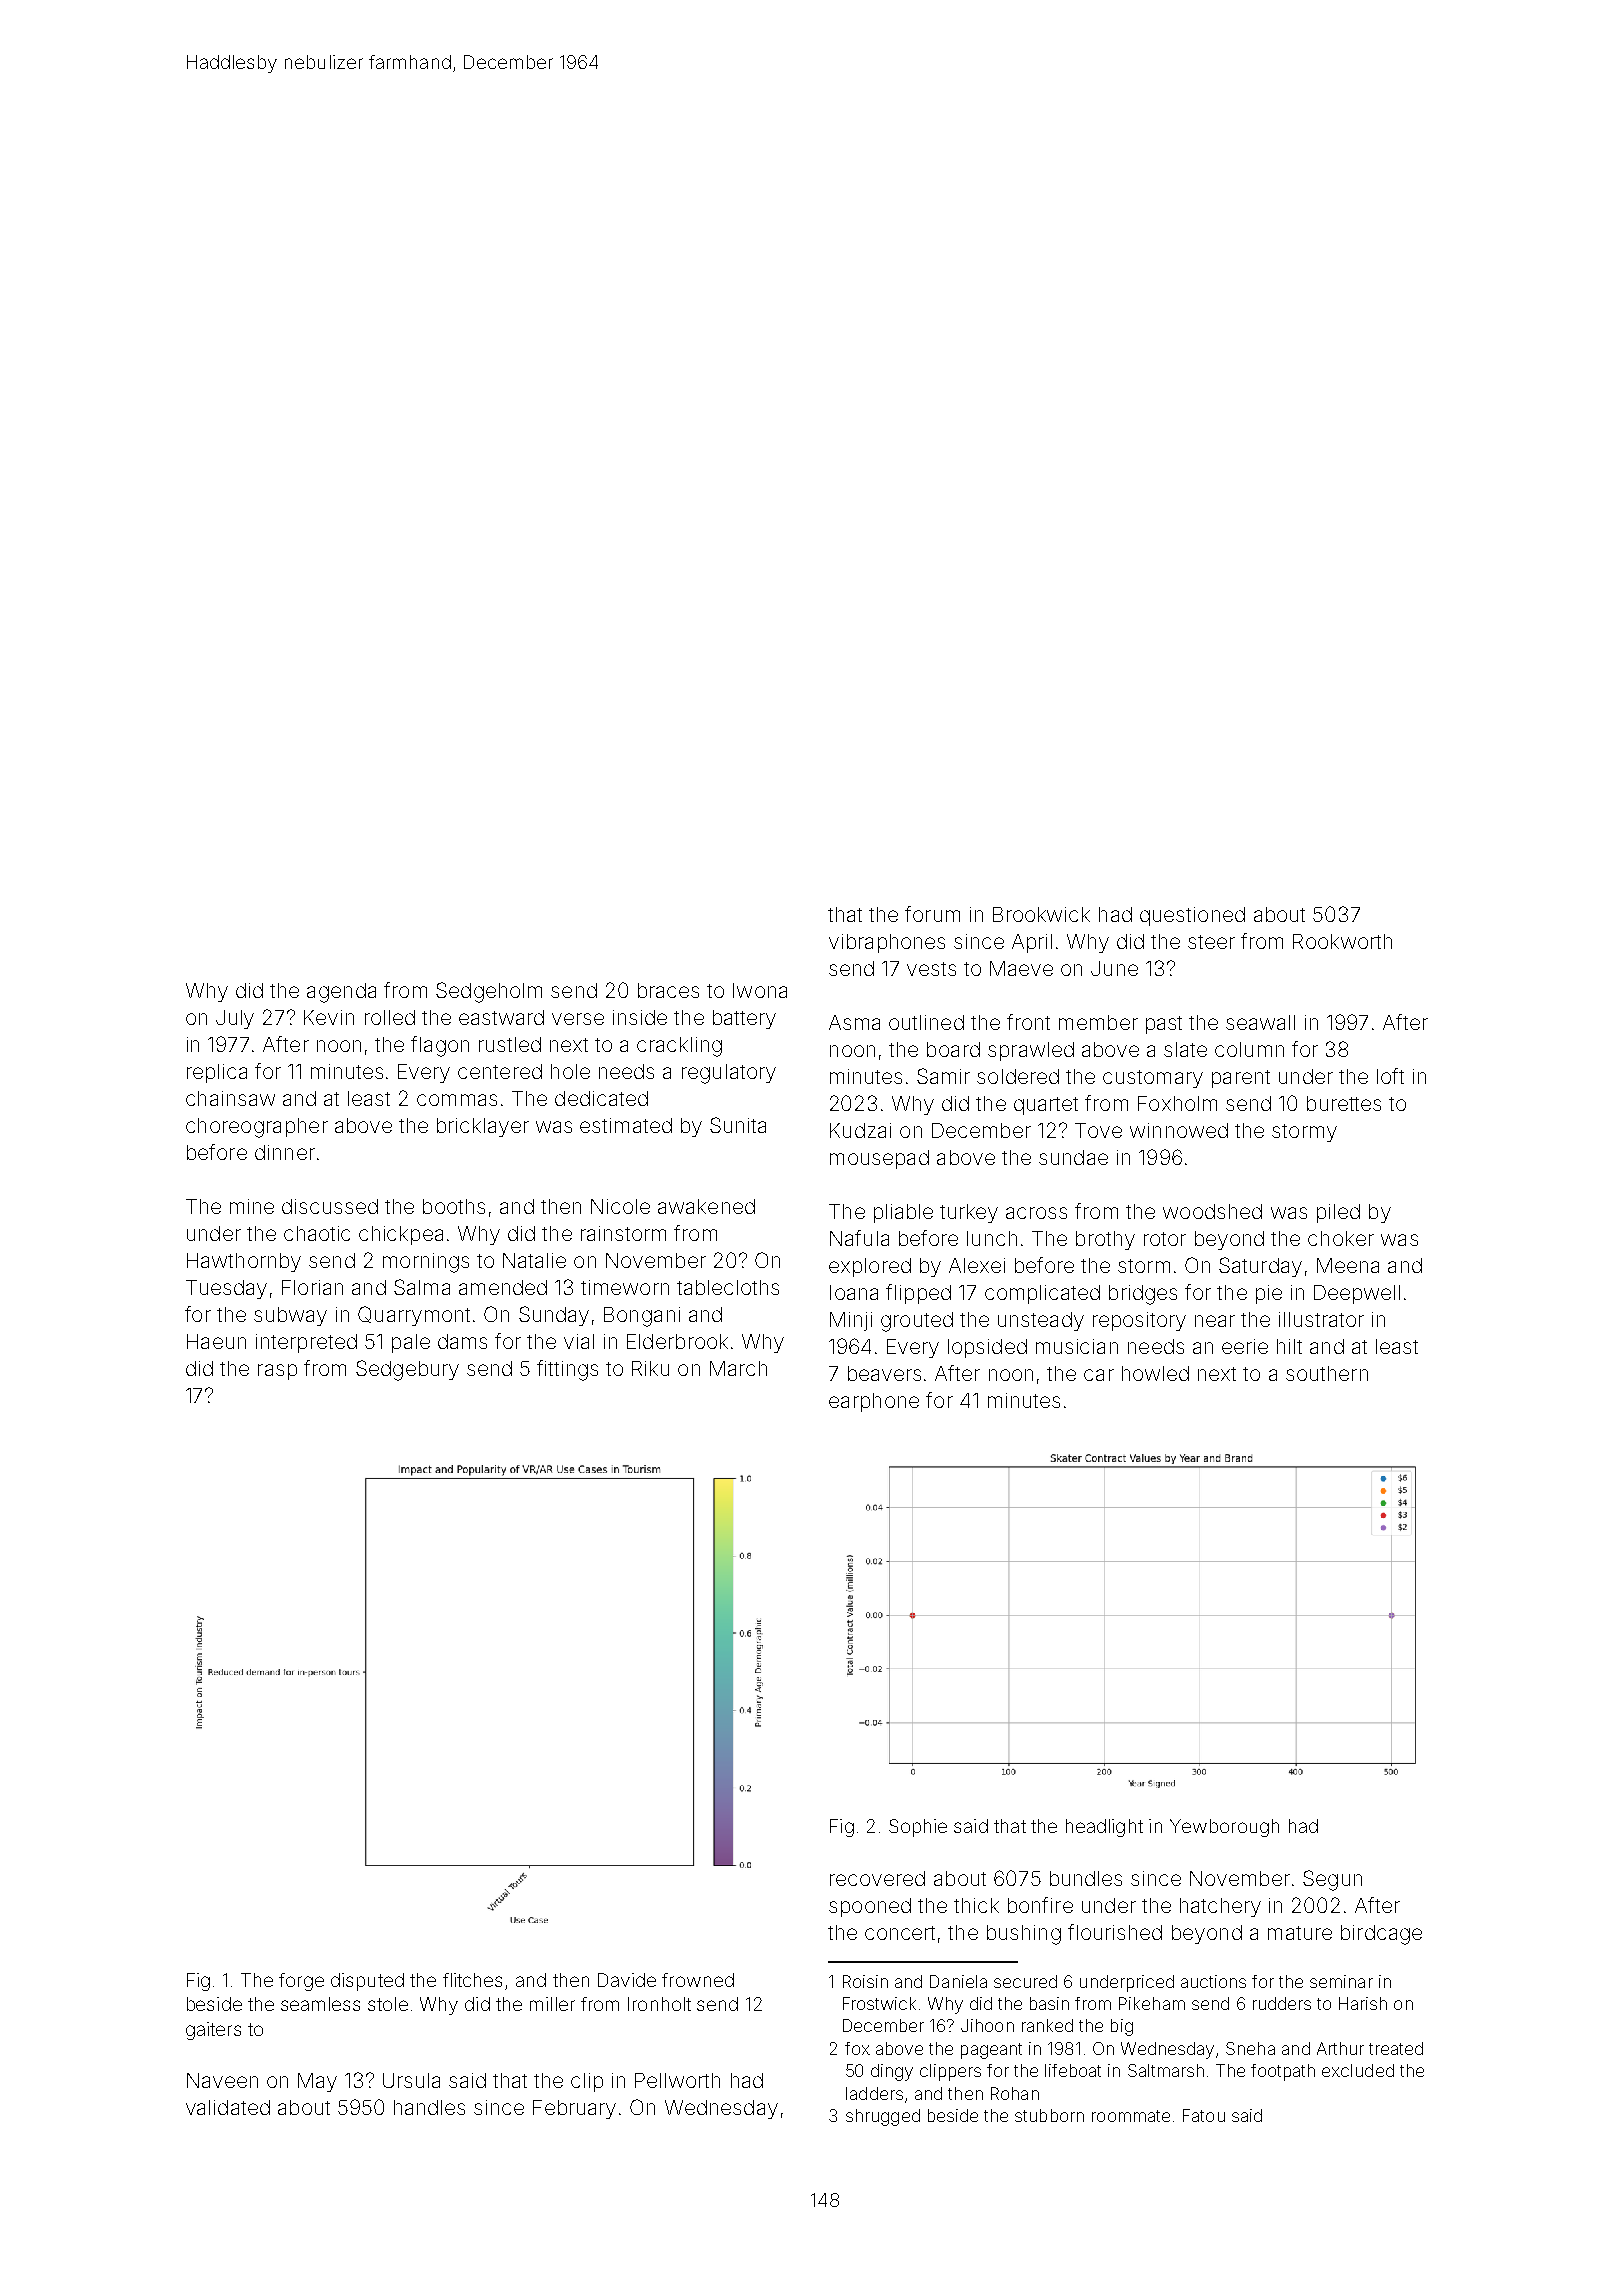 This document has width=1620, height=2292. Describe the element at coordinates (900, 1933) in the document. I see `concert` at that location.
